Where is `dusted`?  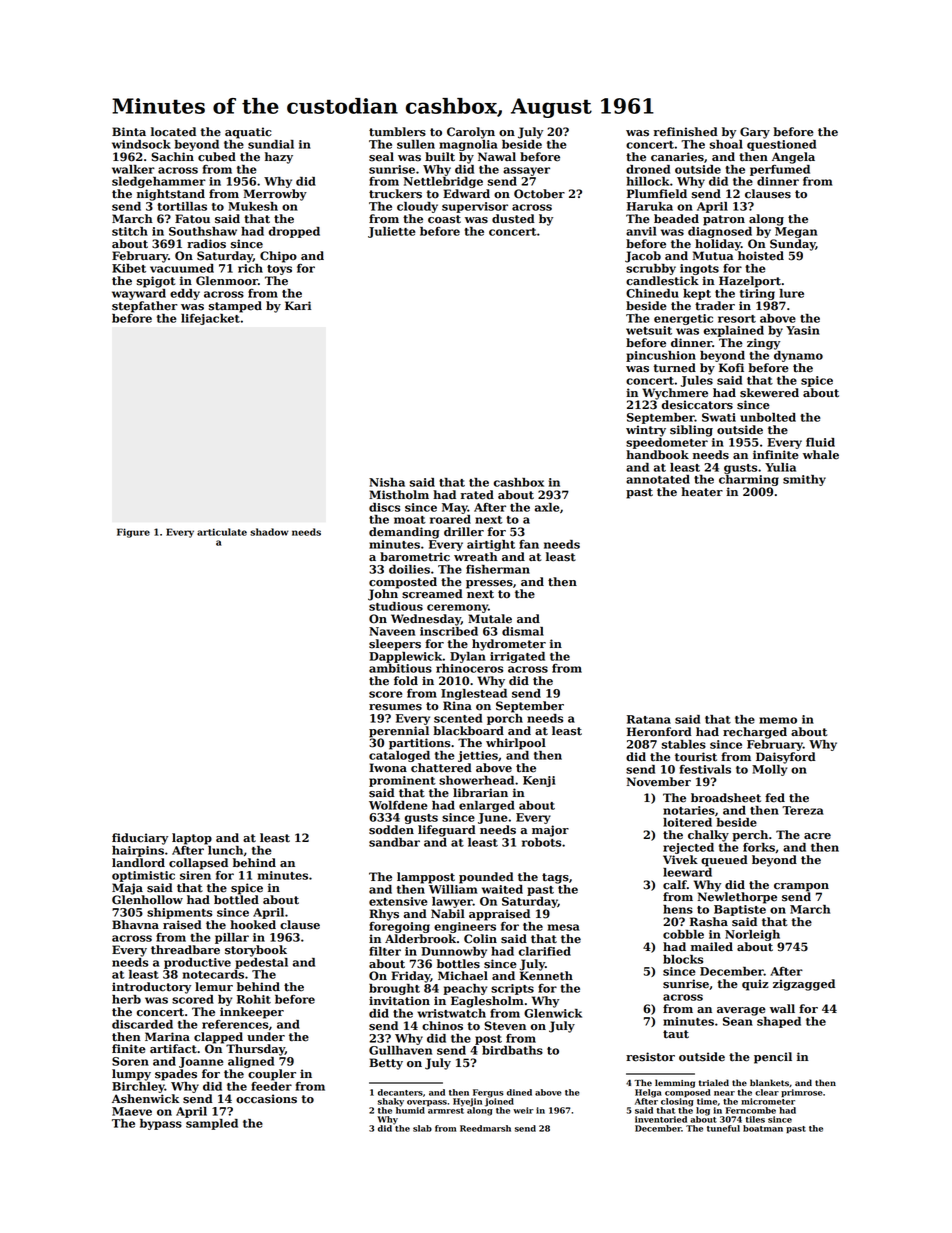 dusted is located at coordinates (513, 219).
